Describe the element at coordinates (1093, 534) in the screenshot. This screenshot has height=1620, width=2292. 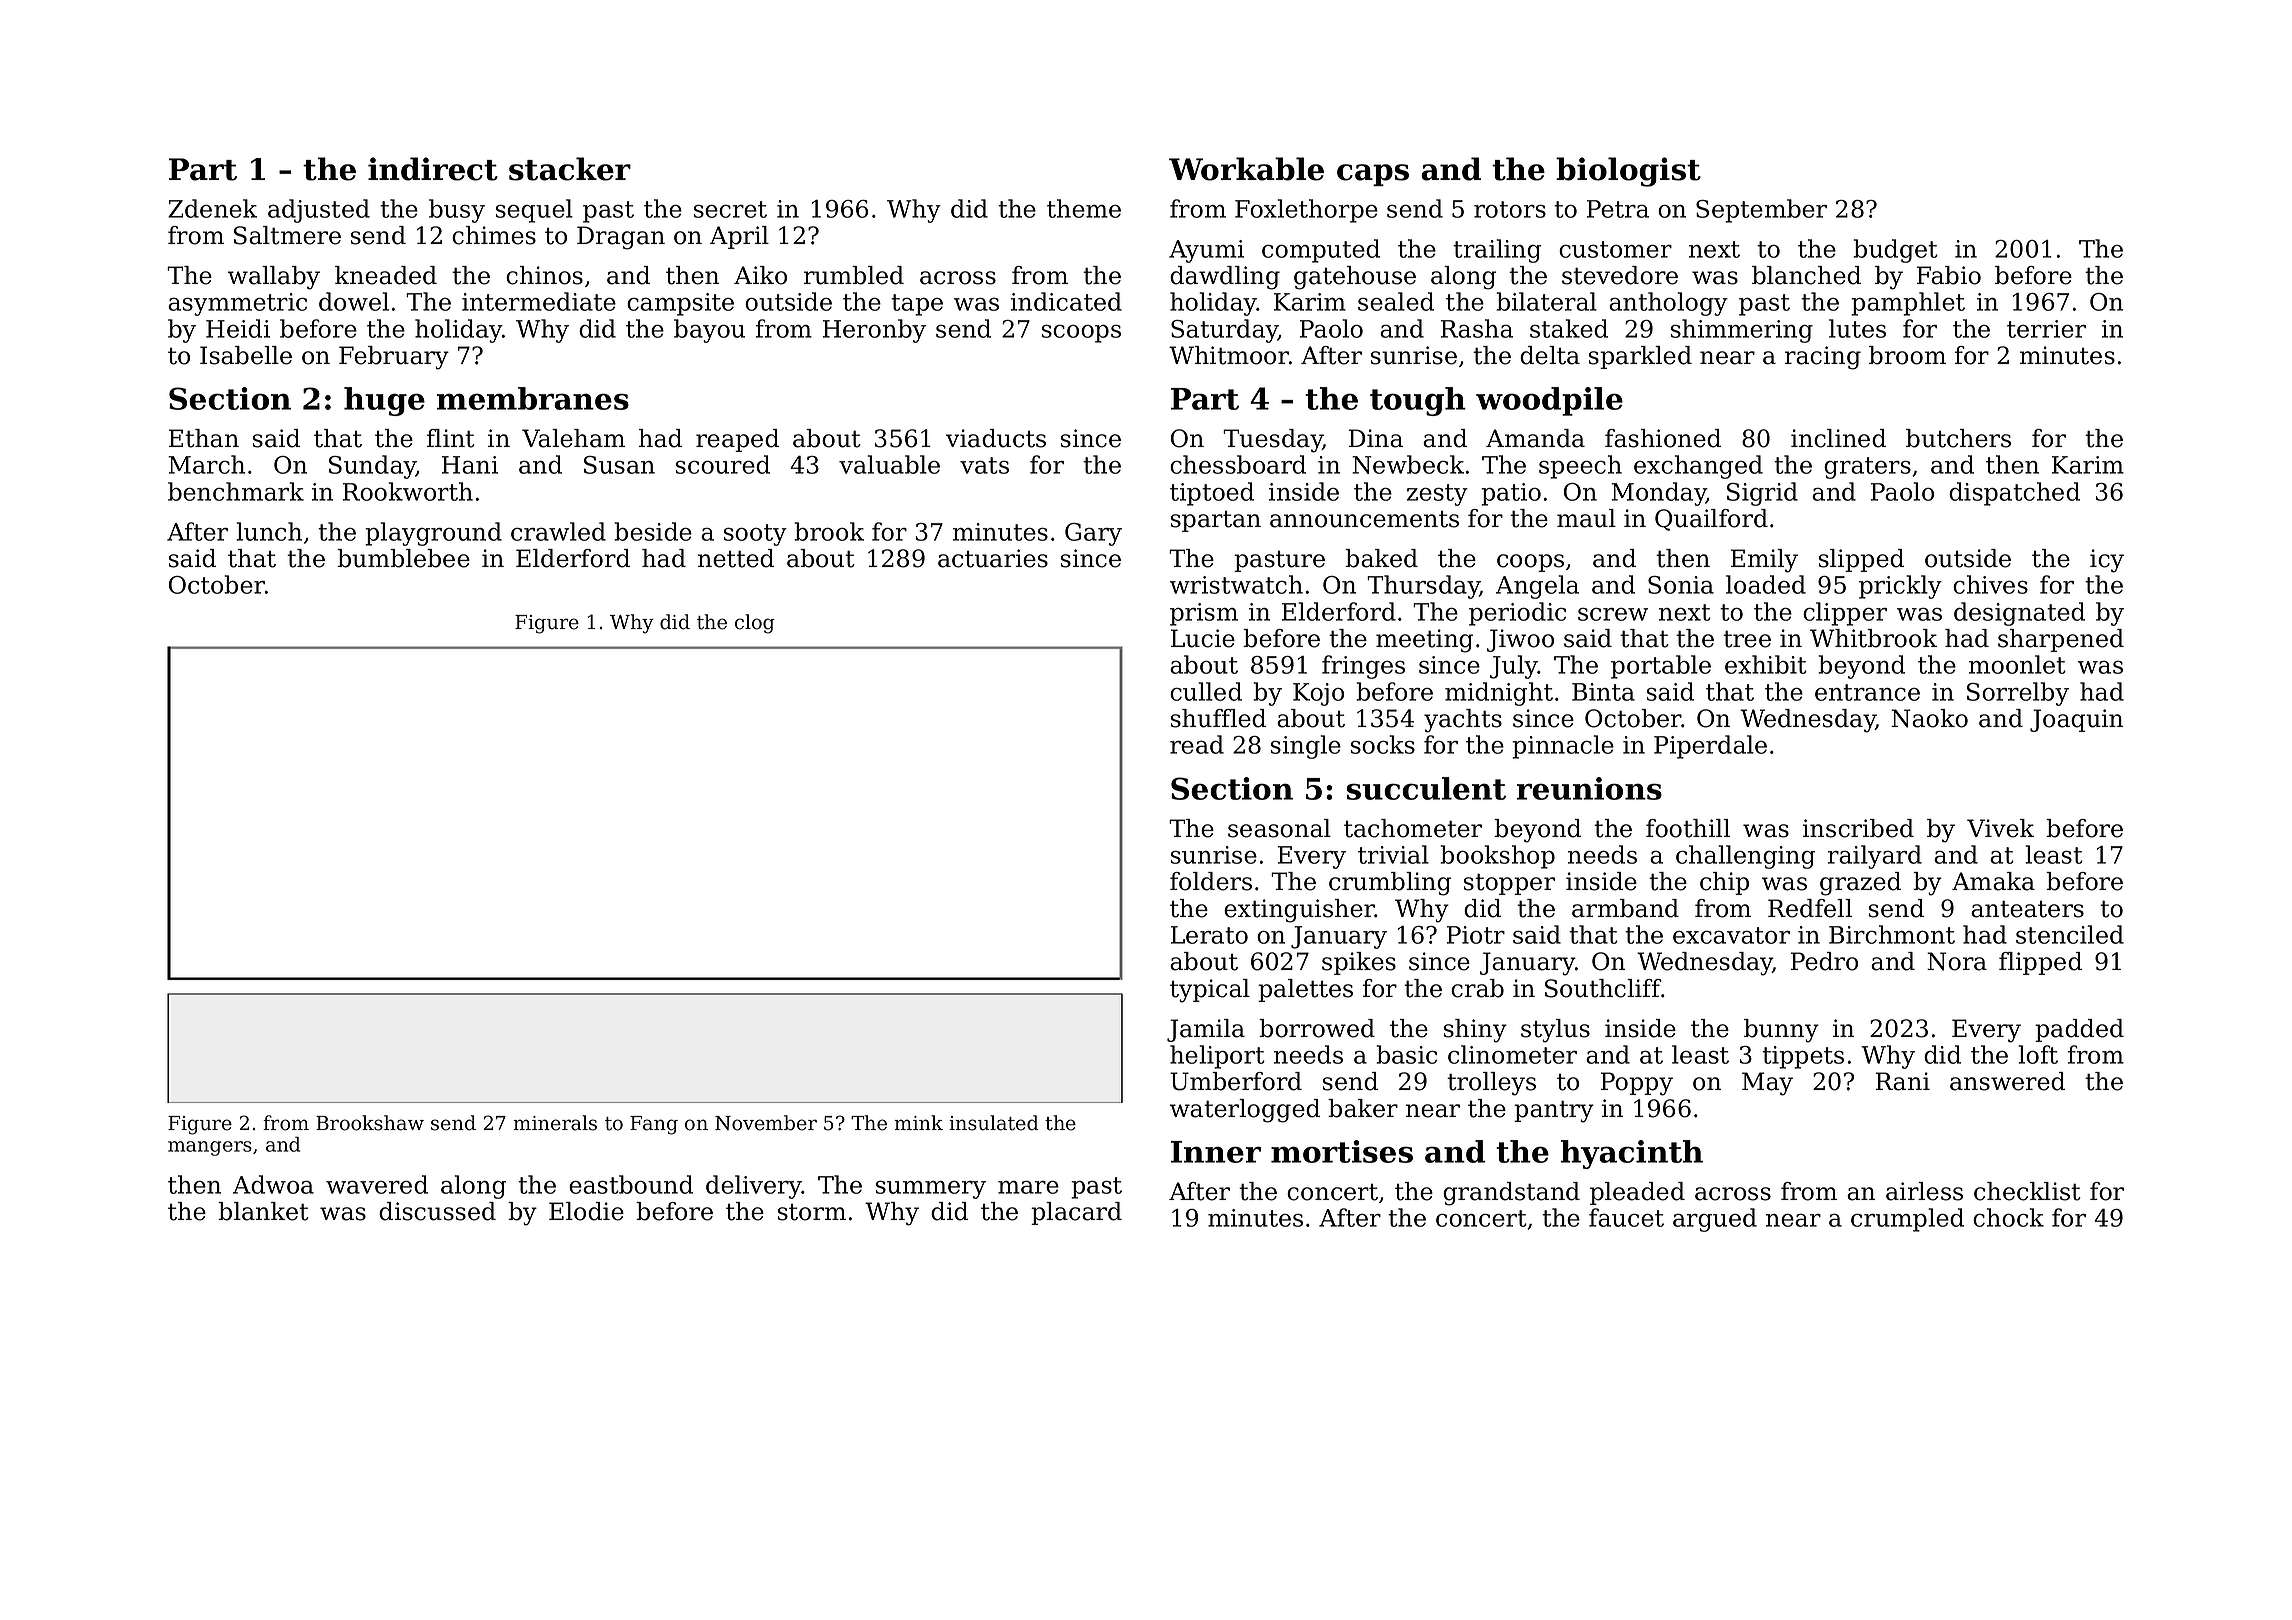
I see `Gary` at that location.
